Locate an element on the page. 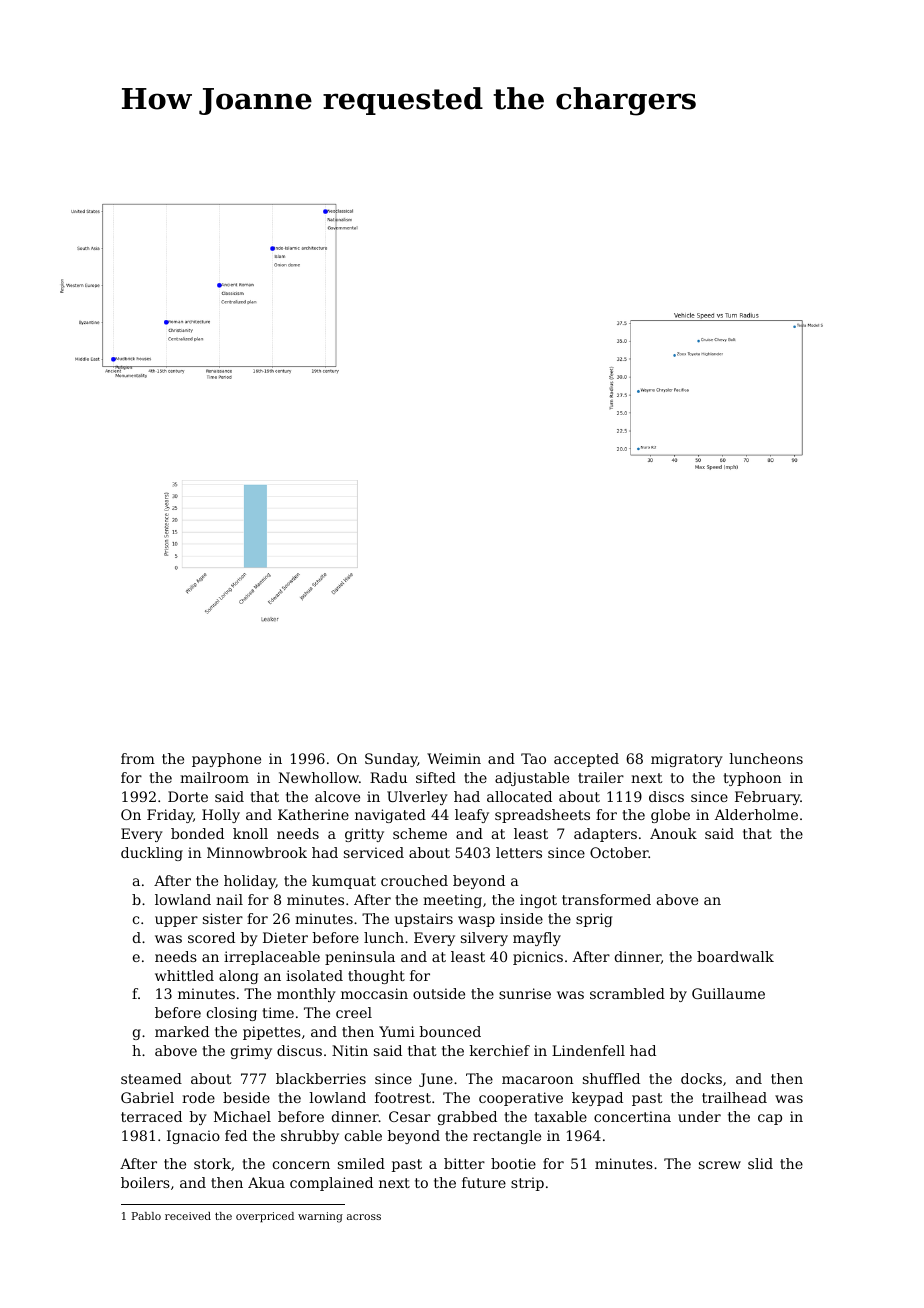 This page has height=1308, width=924. adjustable is located at coordinates (532, 779).
